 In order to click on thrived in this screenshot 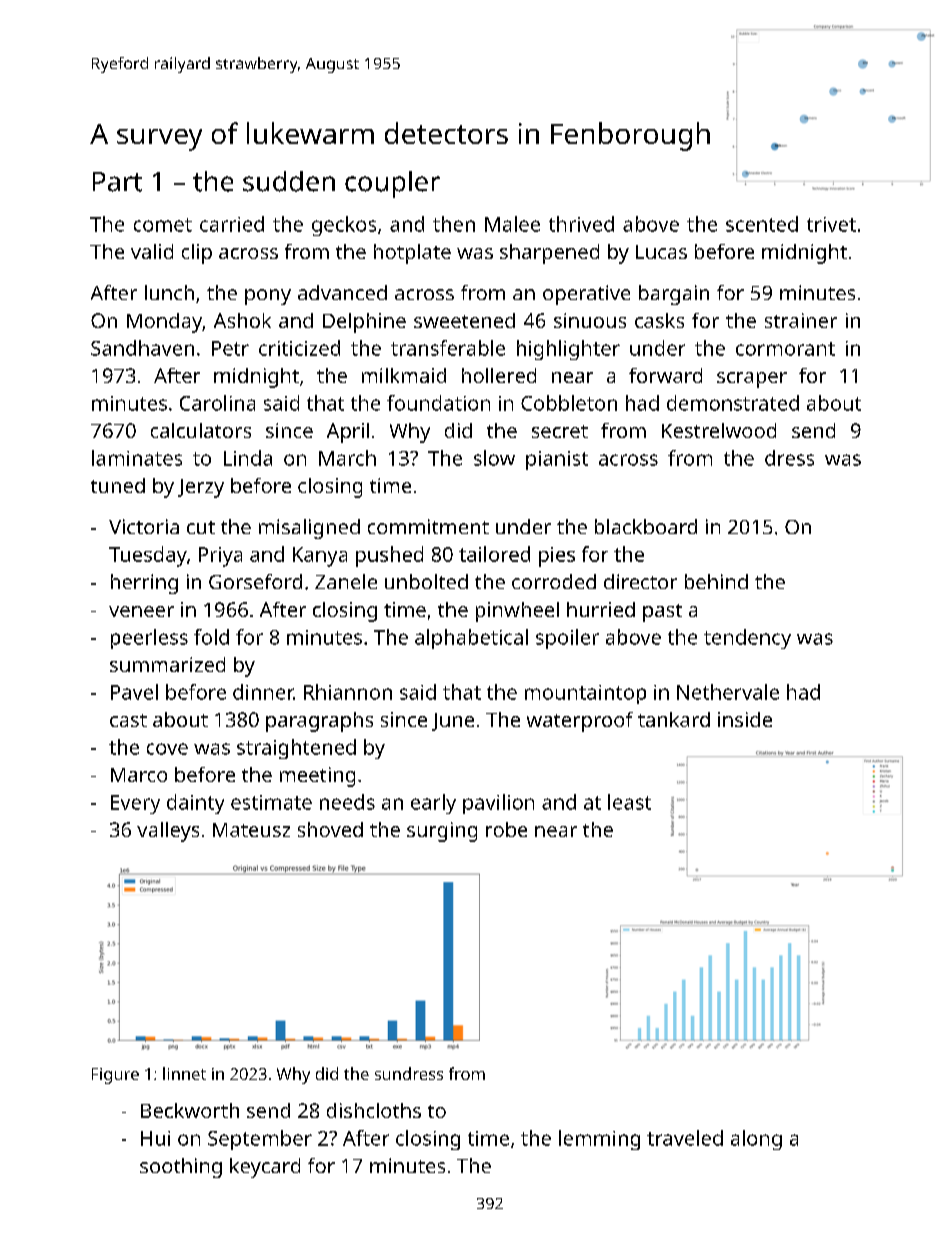, I will do `click(581, 224)`.
